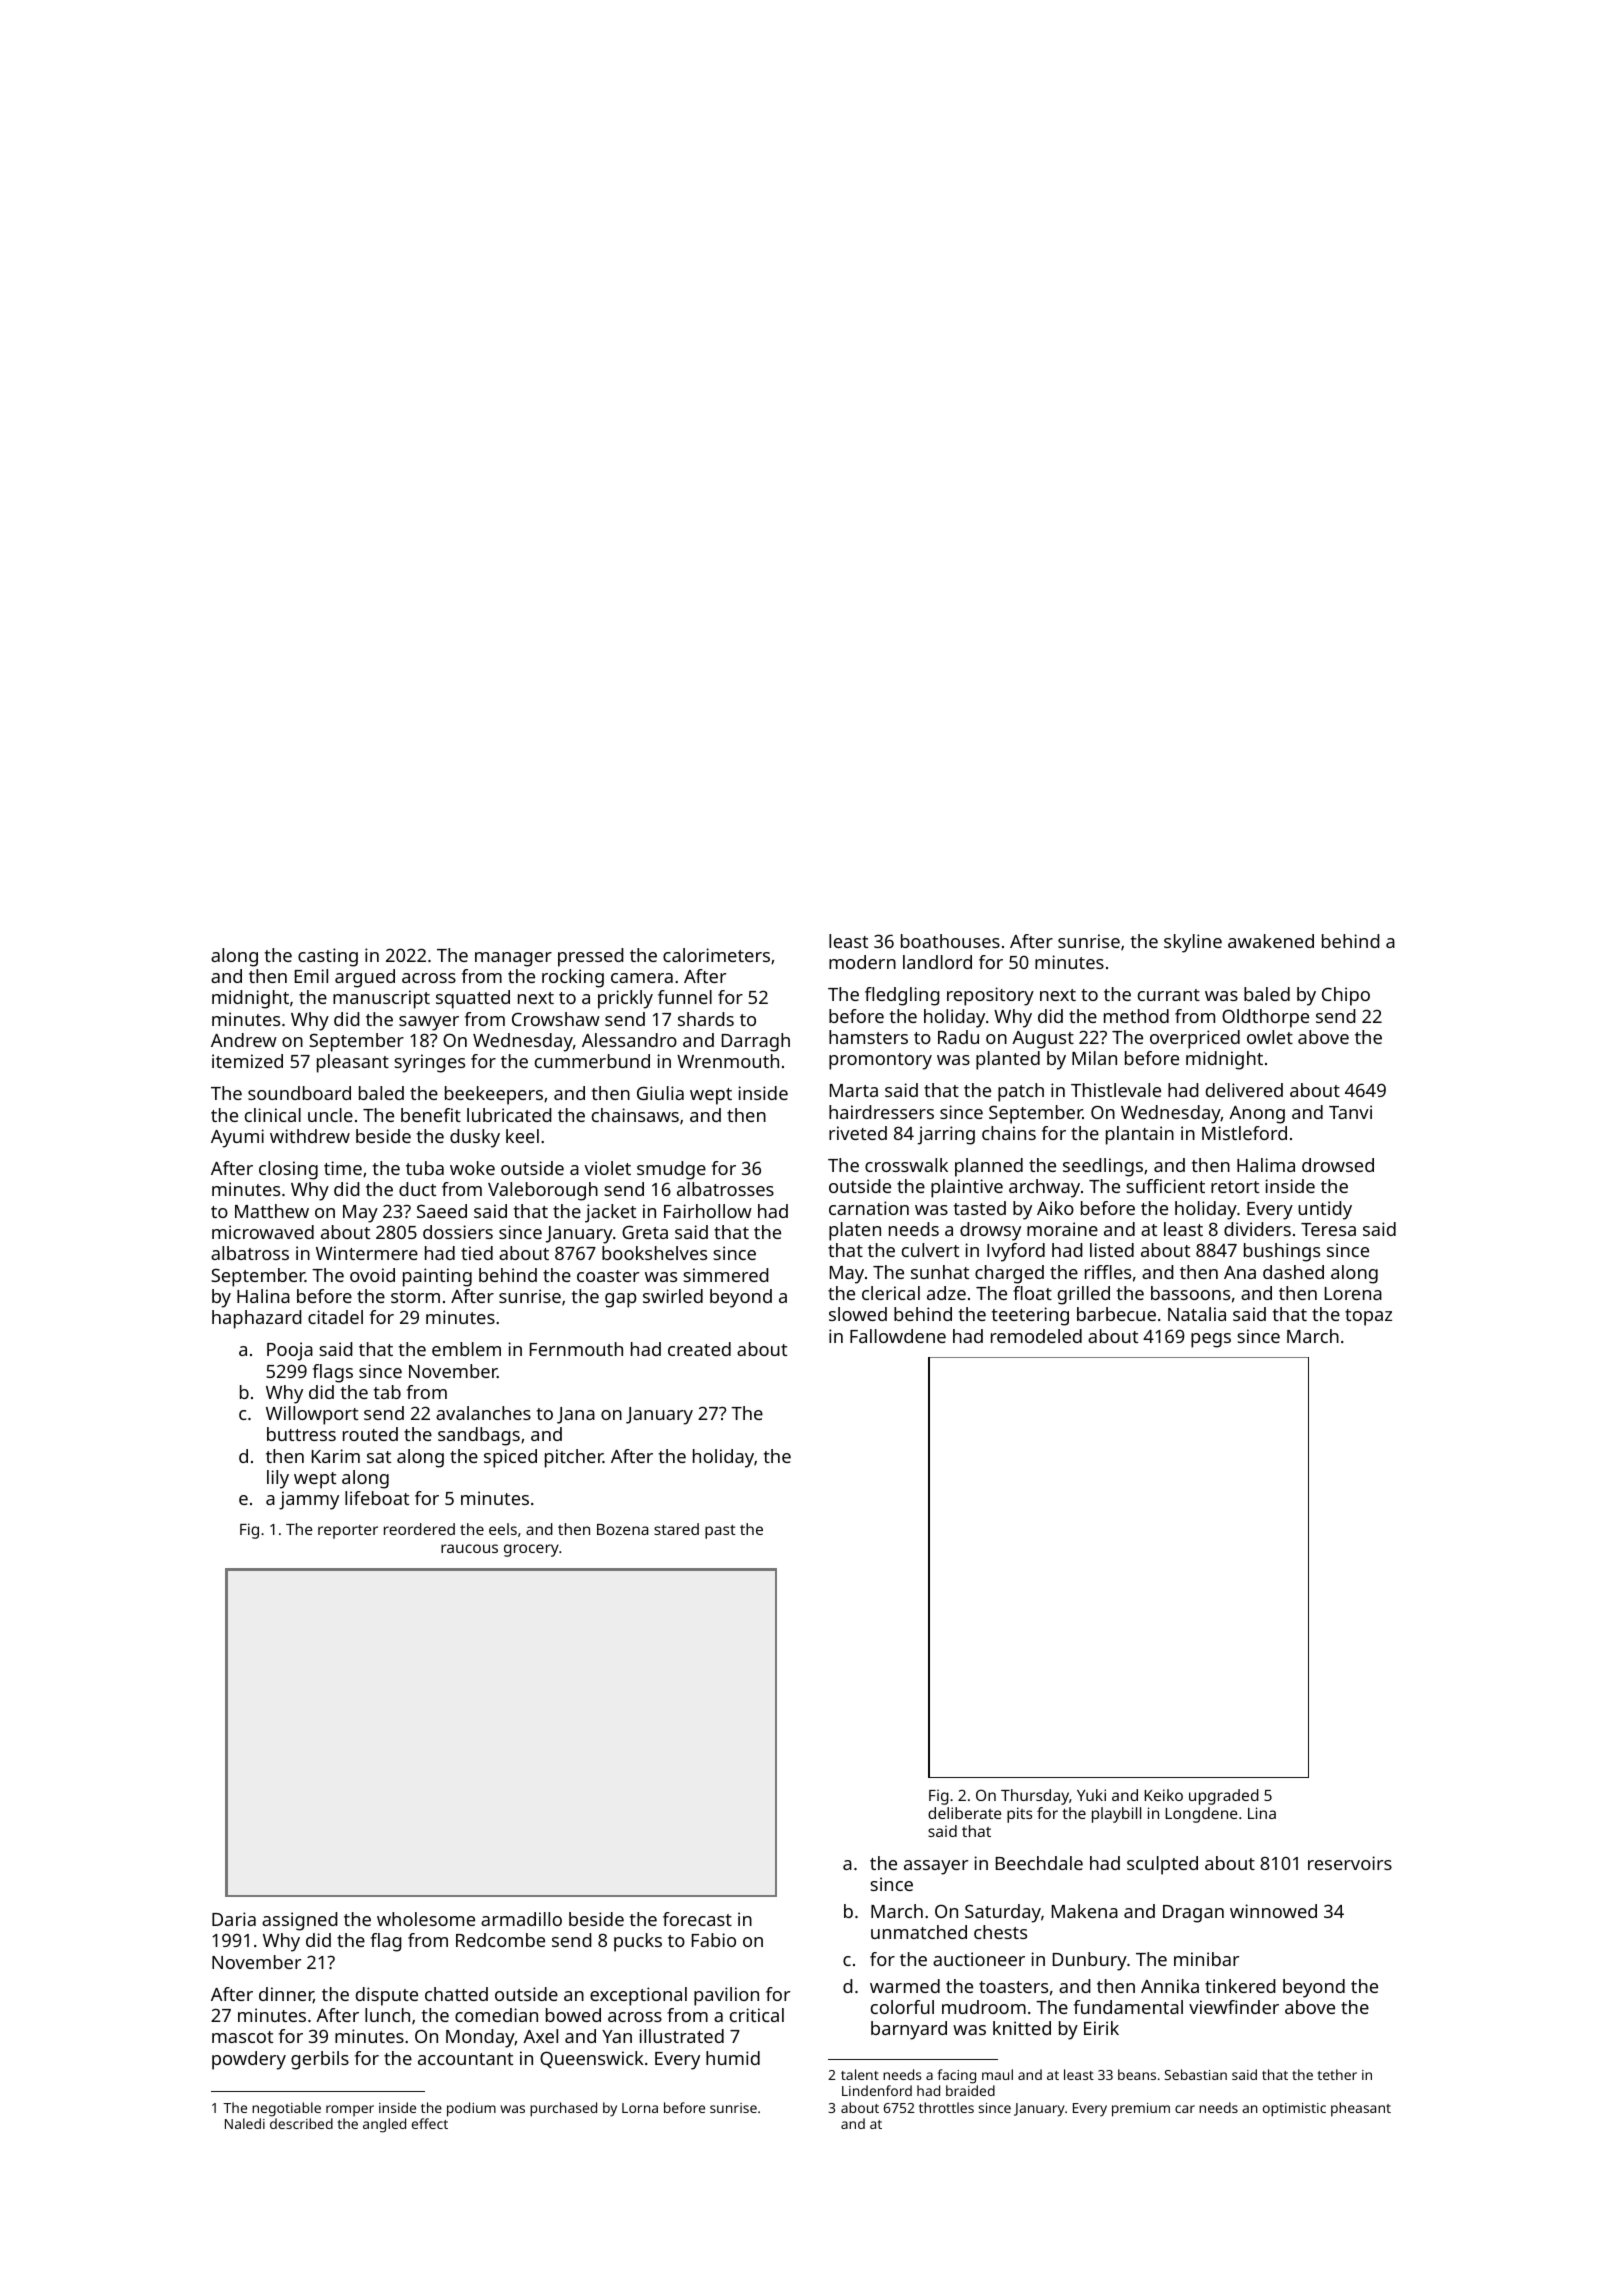 Image resolution: width=1620 pixels, height=2292 pixels. Describe the element at coordinates (494, 1095) in the image. I see `beekeepers` at that location.
